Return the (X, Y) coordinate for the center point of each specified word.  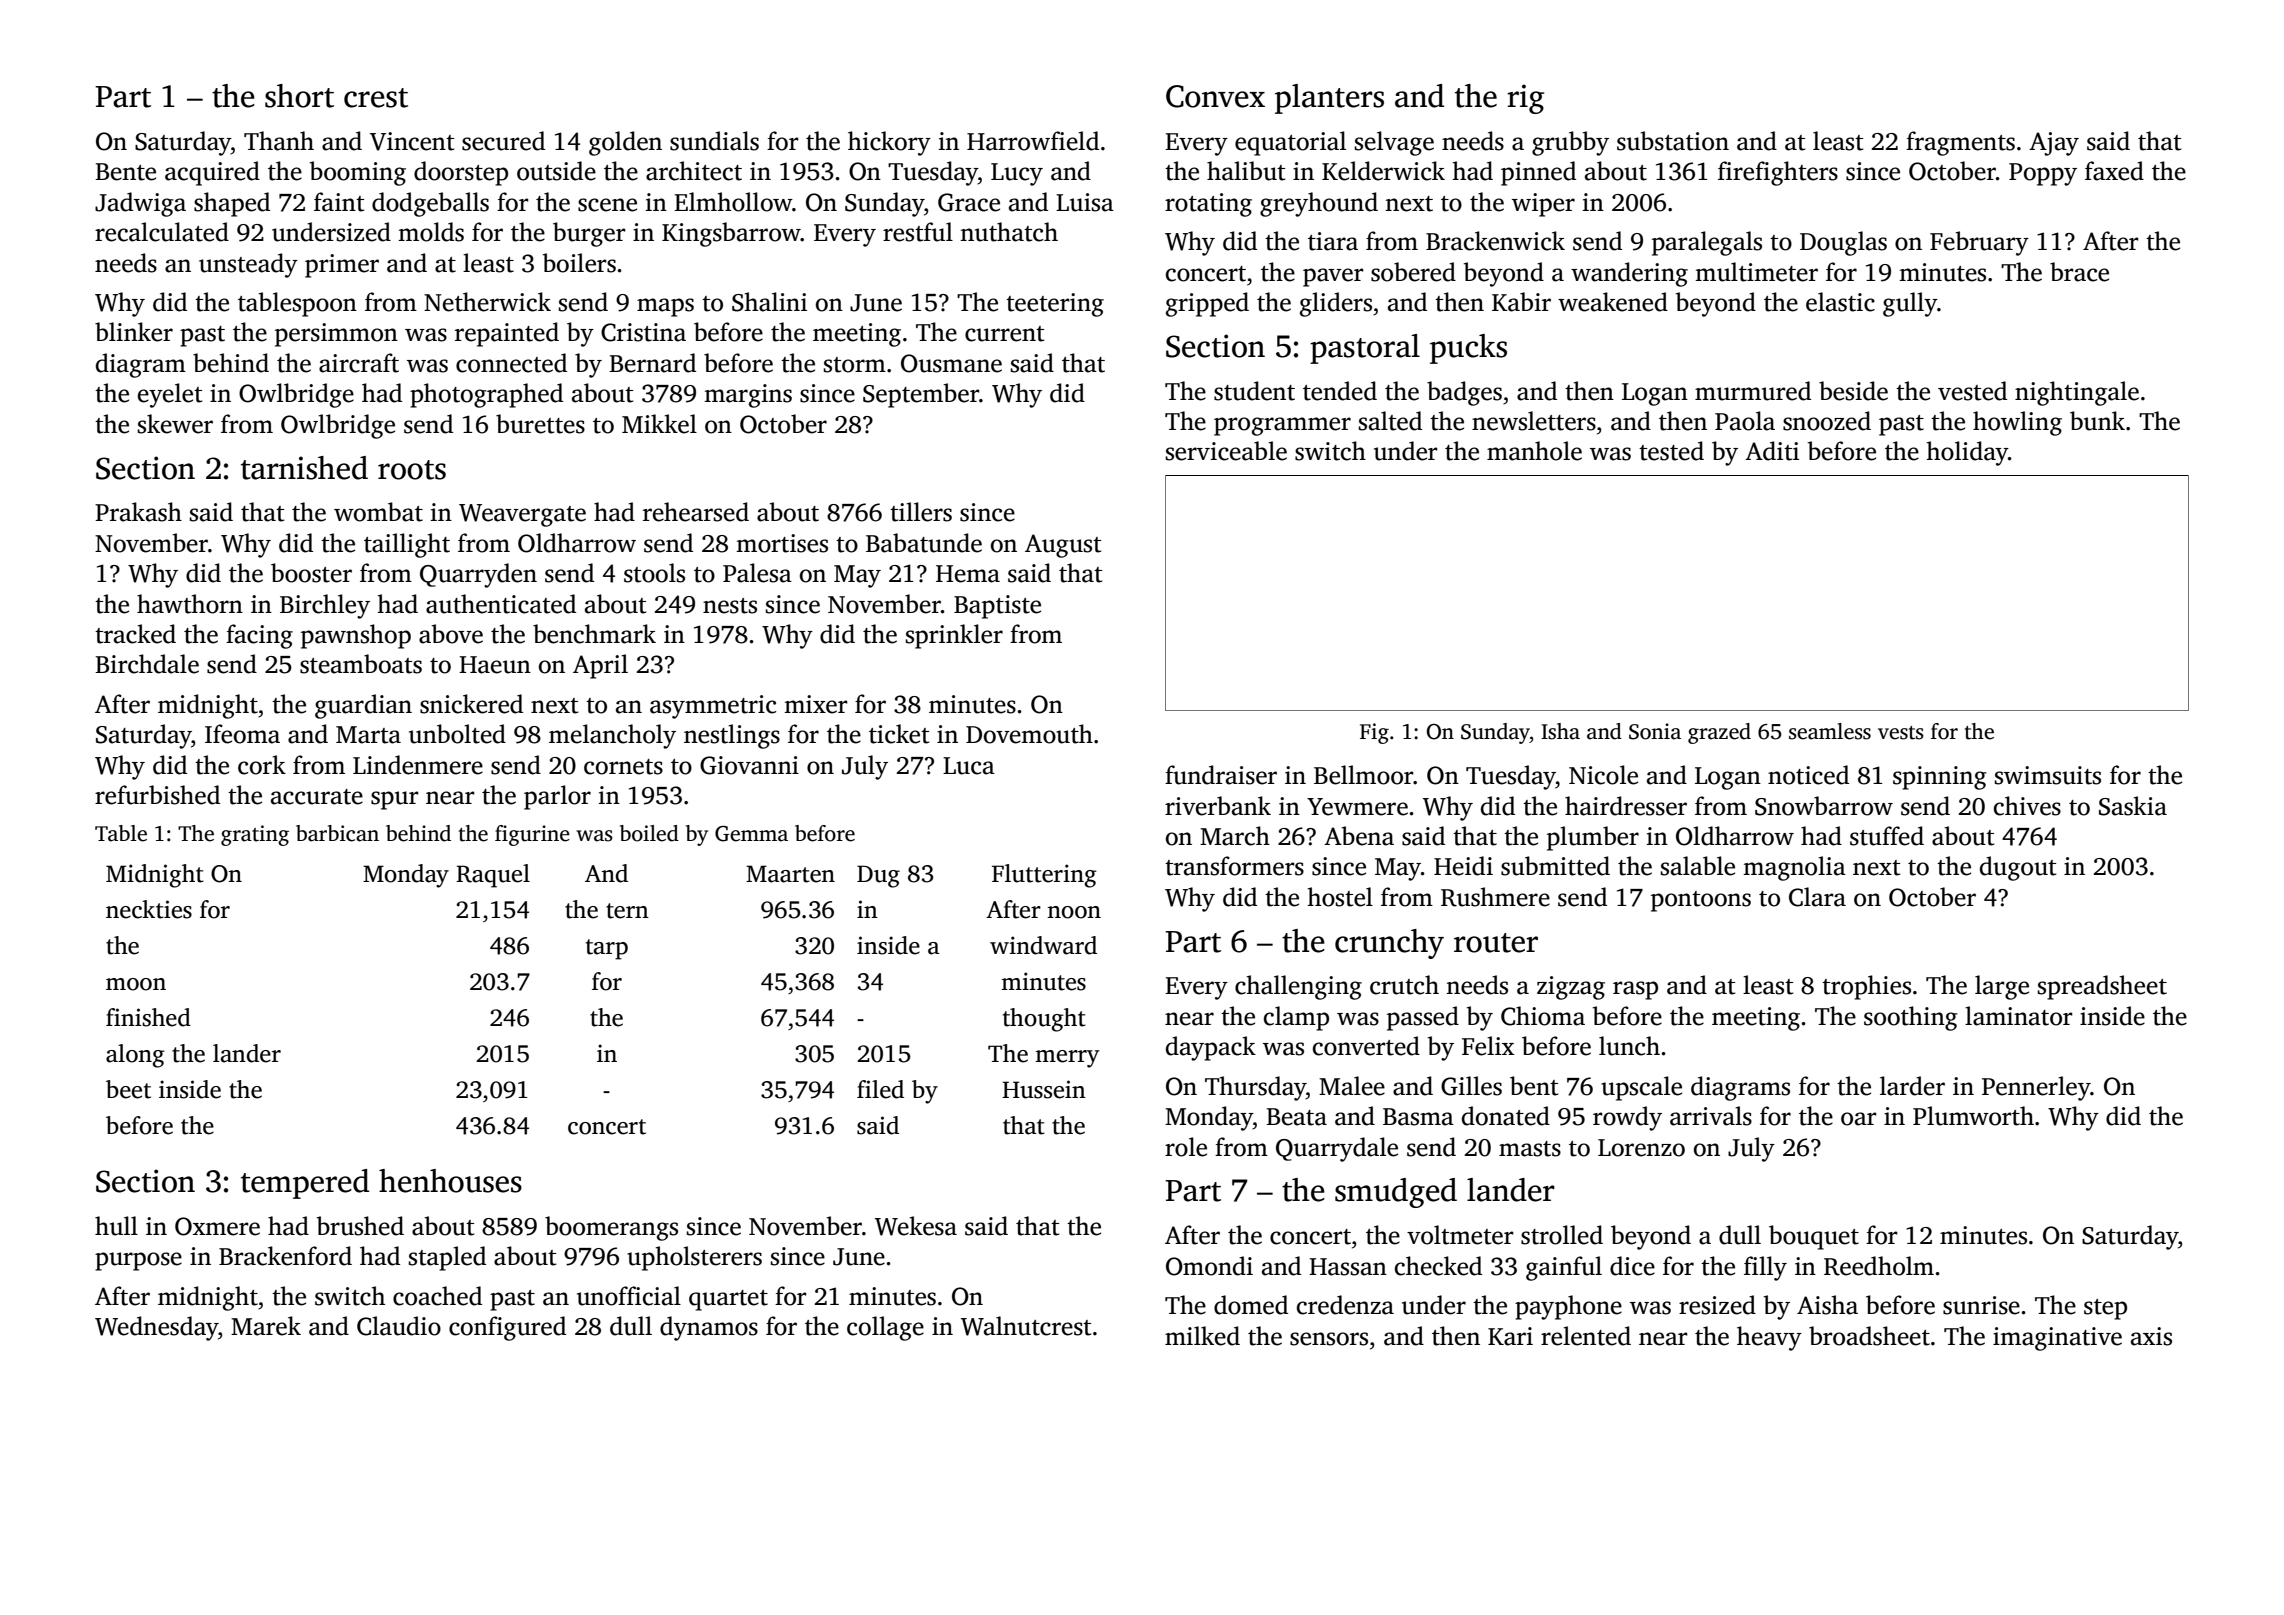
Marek (266, 1326)
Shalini (769, 302)
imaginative (2057, 1339)
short (299, 96)
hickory (889, 143)
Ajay (2054, 144)
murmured (1753, 391)
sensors (1329, 1339)
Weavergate (522, 515)
